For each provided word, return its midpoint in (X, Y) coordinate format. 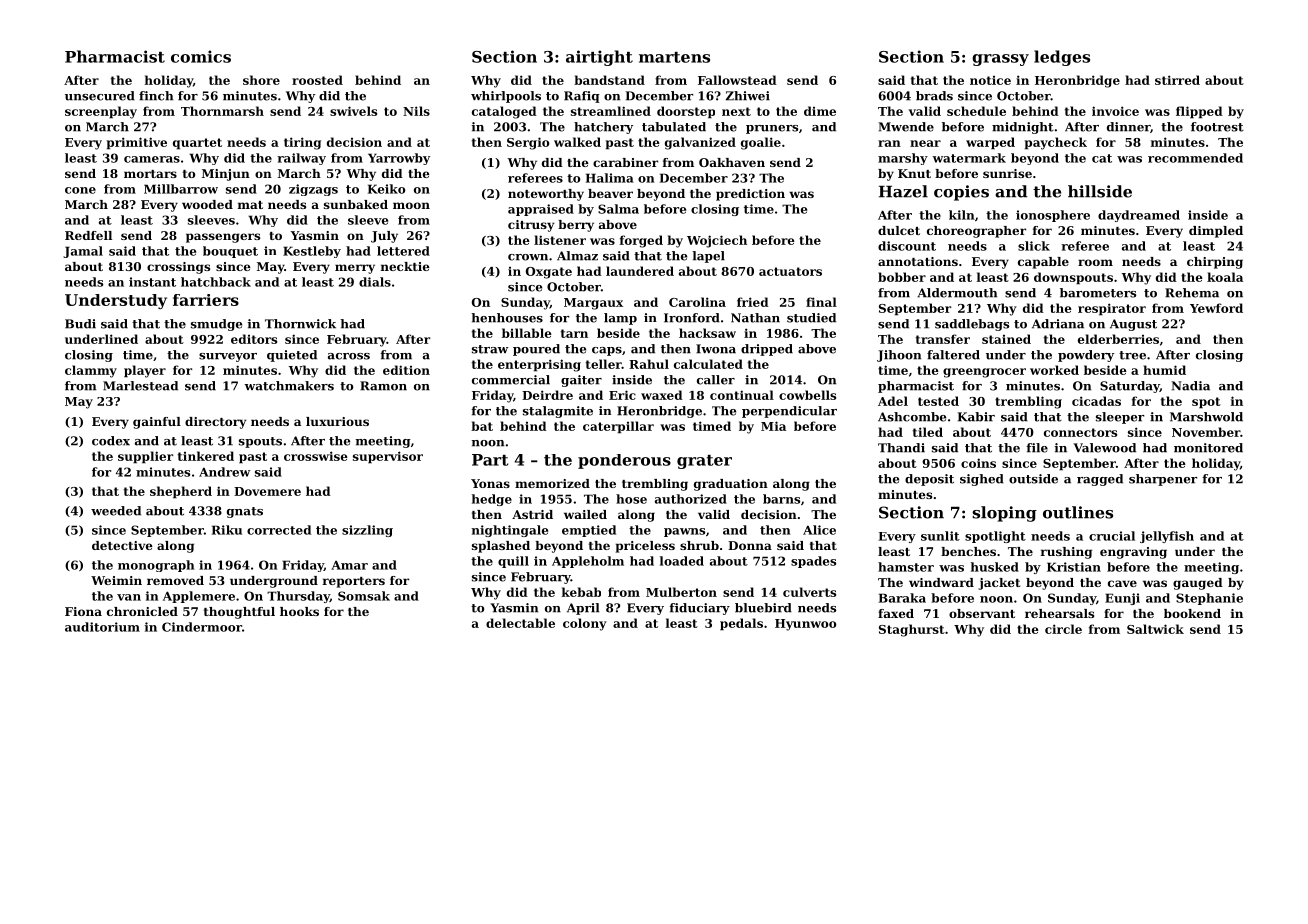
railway (301, 159)
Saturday (1130, 387)
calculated (708, 364)
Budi (80, 324)
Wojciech (717, 241)
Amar (349, 565)
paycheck (1056, 143)
